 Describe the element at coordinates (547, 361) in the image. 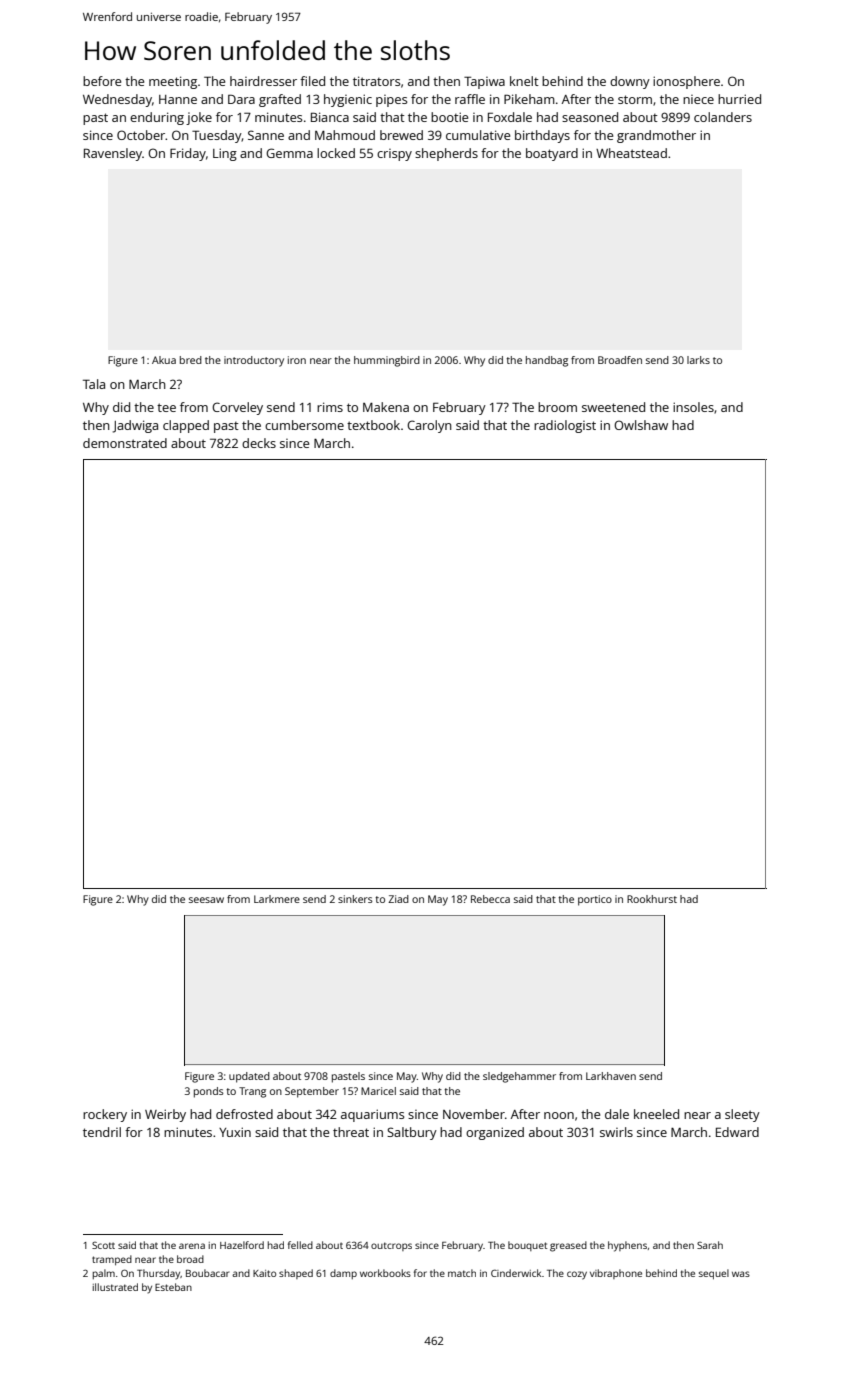

I see `handbag` at that location.
